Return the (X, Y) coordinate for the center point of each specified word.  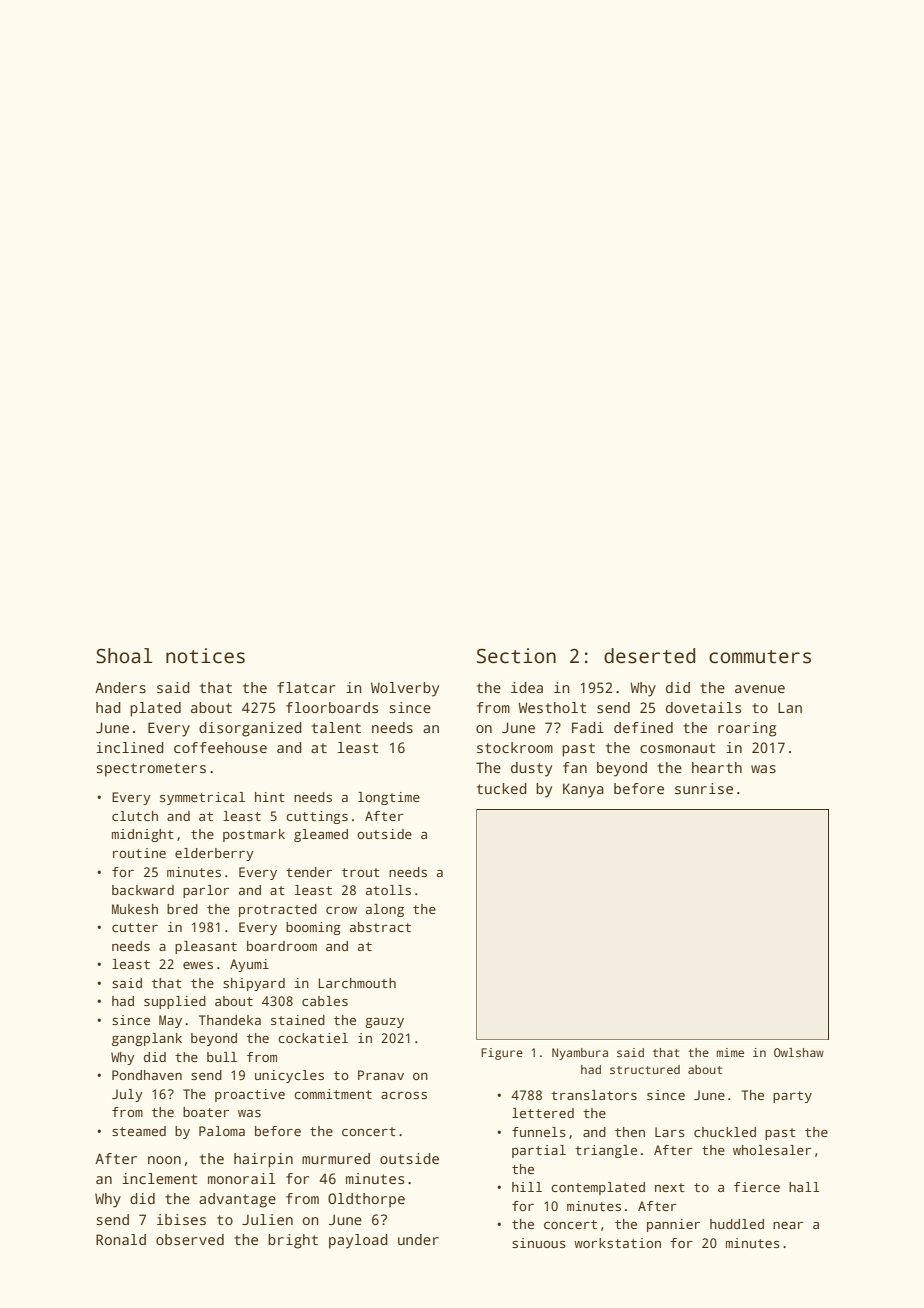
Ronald (121, 1239)
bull (222, 1057)
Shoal (124, 656)
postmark (254, 835)
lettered (543, 1113)
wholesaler (772, 1150)
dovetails (703, 707)
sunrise (704, 788)
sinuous (539, 1243)
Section (516, 656)
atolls (388, 890)
